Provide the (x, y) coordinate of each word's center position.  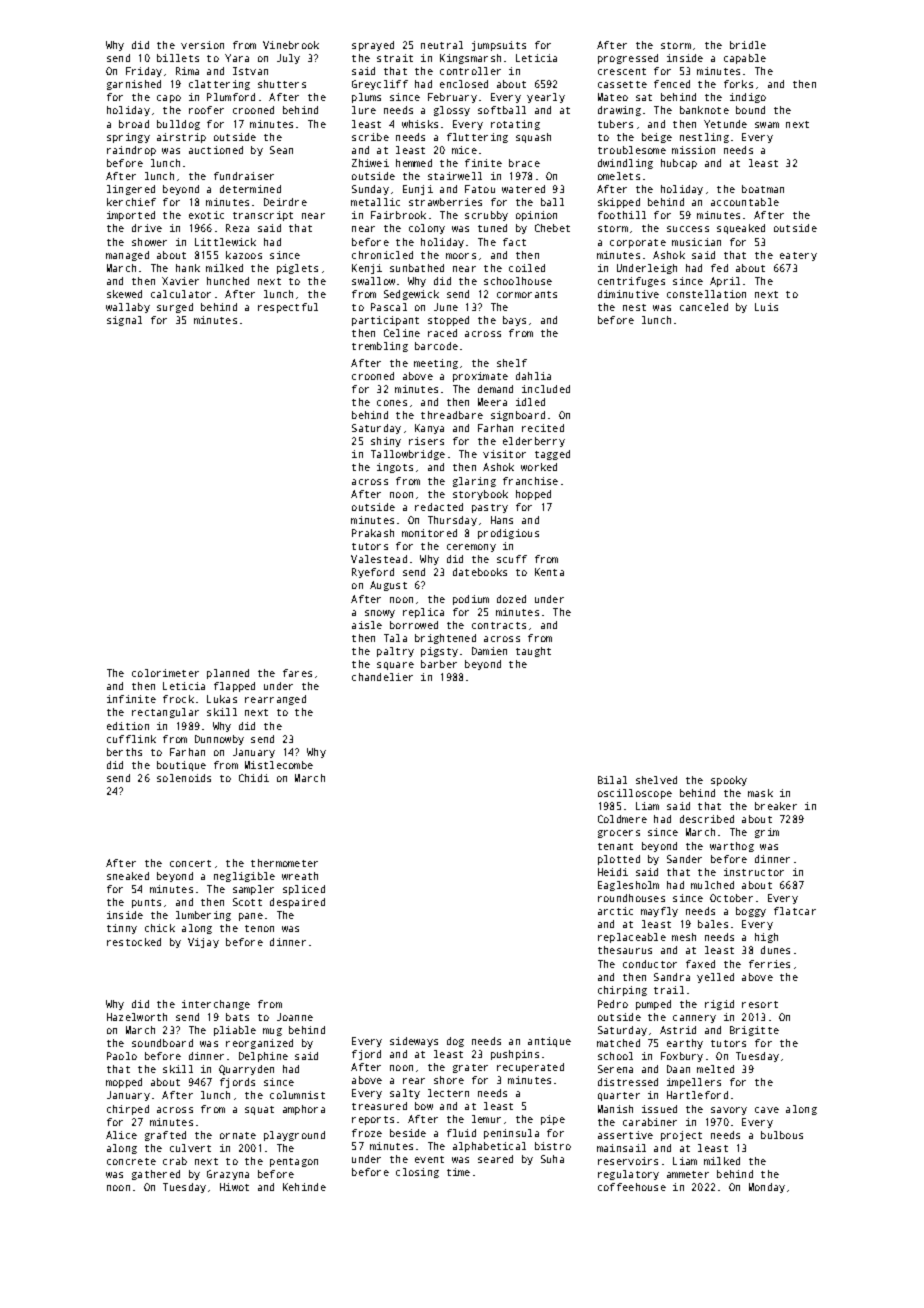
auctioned (216, 150)
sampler (253, 890)
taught (533, 652)
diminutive (628, 294)
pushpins (515, 1055)
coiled (527, 268)
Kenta (549, 572)
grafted (165, 1136)
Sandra (672, 977)
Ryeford (373, 573)
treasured (379, 1106)
